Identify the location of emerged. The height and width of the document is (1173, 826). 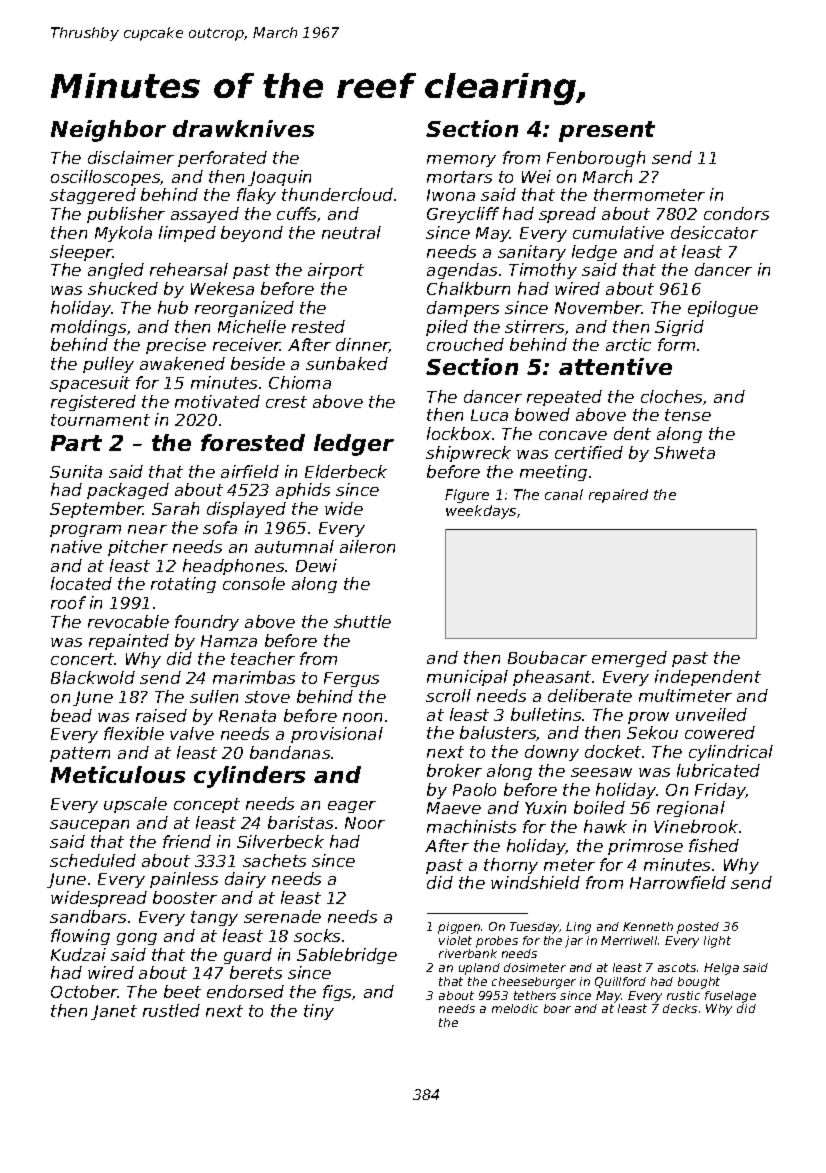
(629, 659).
